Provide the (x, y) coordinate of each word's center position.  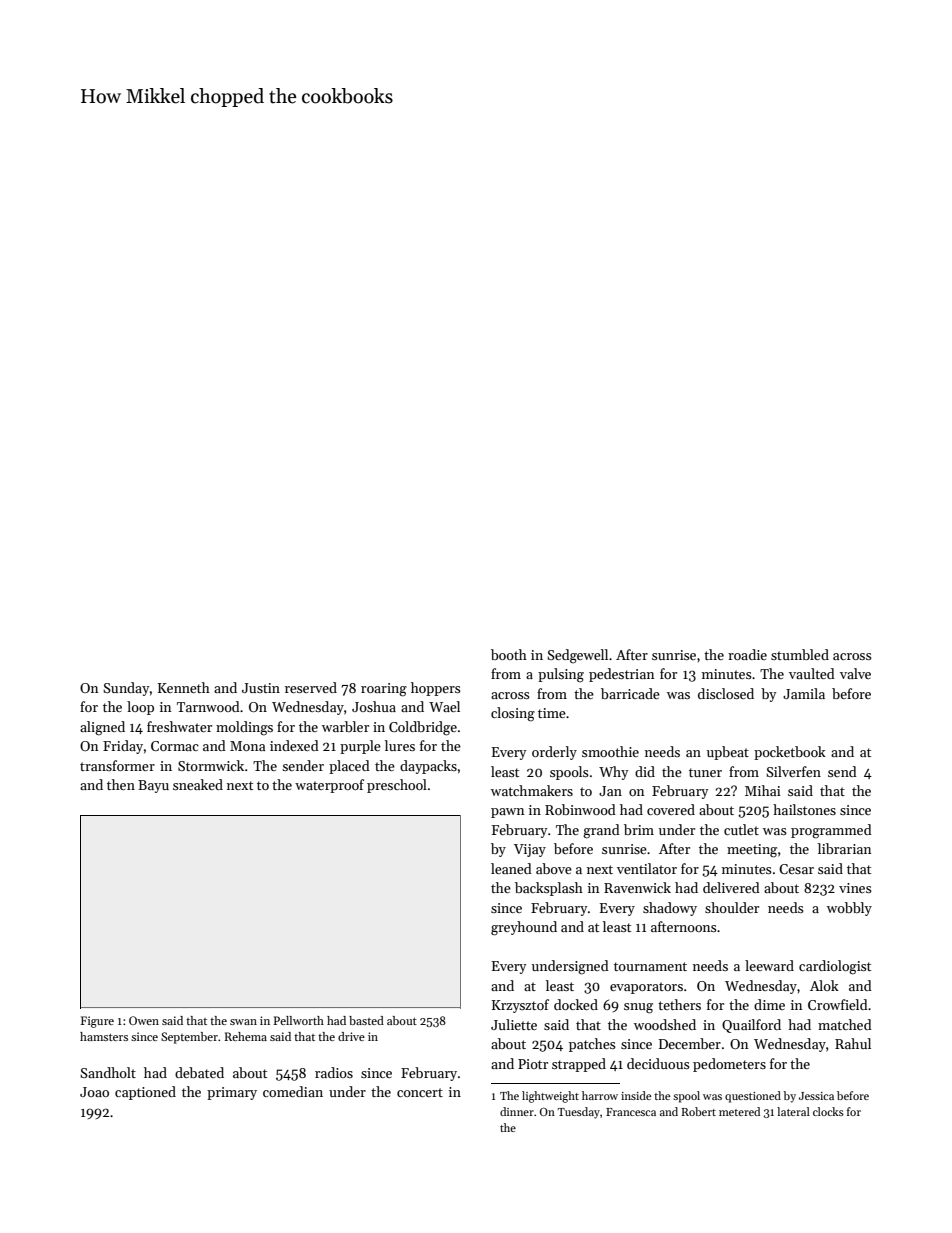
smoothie (610, 751)
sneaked (198, 784)
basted (366, 1020)
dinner (517, 1111)
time (552, 713)
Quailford (751, 1026)
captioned (145, 1093)
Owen (144, 1020)
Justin (261, 688)
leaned (511, 868)
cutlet (741, 829)
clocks (828, 1111)
